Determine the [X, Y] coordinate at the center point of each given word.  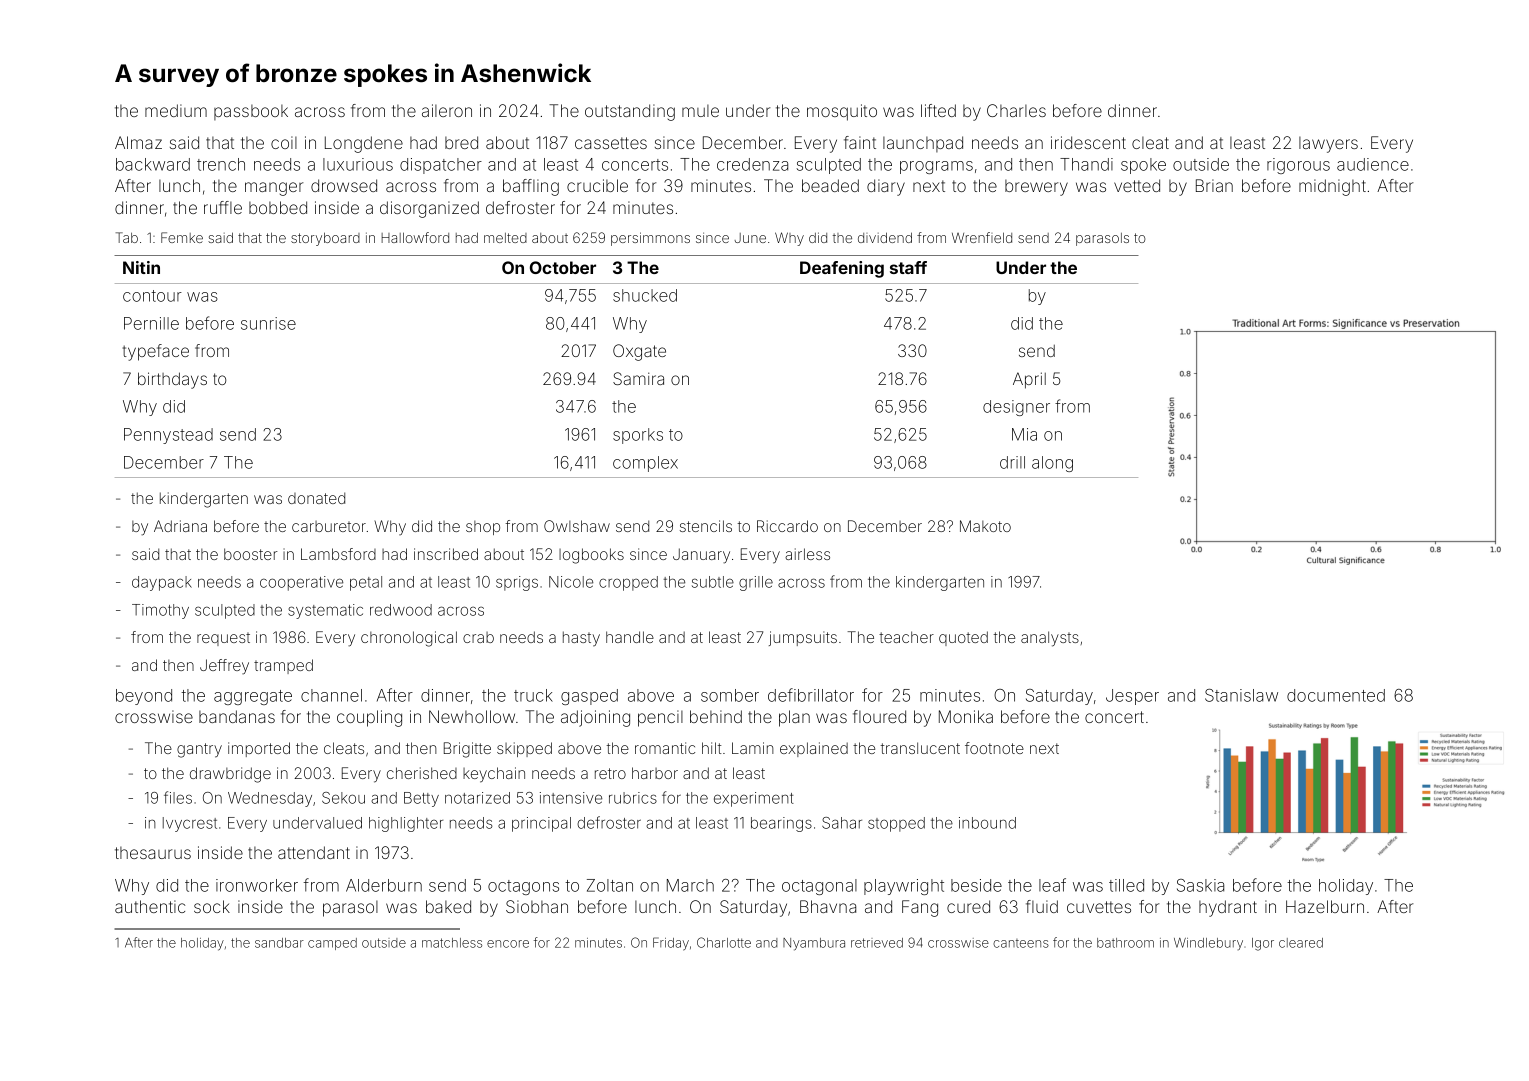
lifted [938, 110]
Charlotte [724, 942]
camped [332, 944]
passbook [251, 112]
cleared [1301, 943]
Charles [1016, 110]
